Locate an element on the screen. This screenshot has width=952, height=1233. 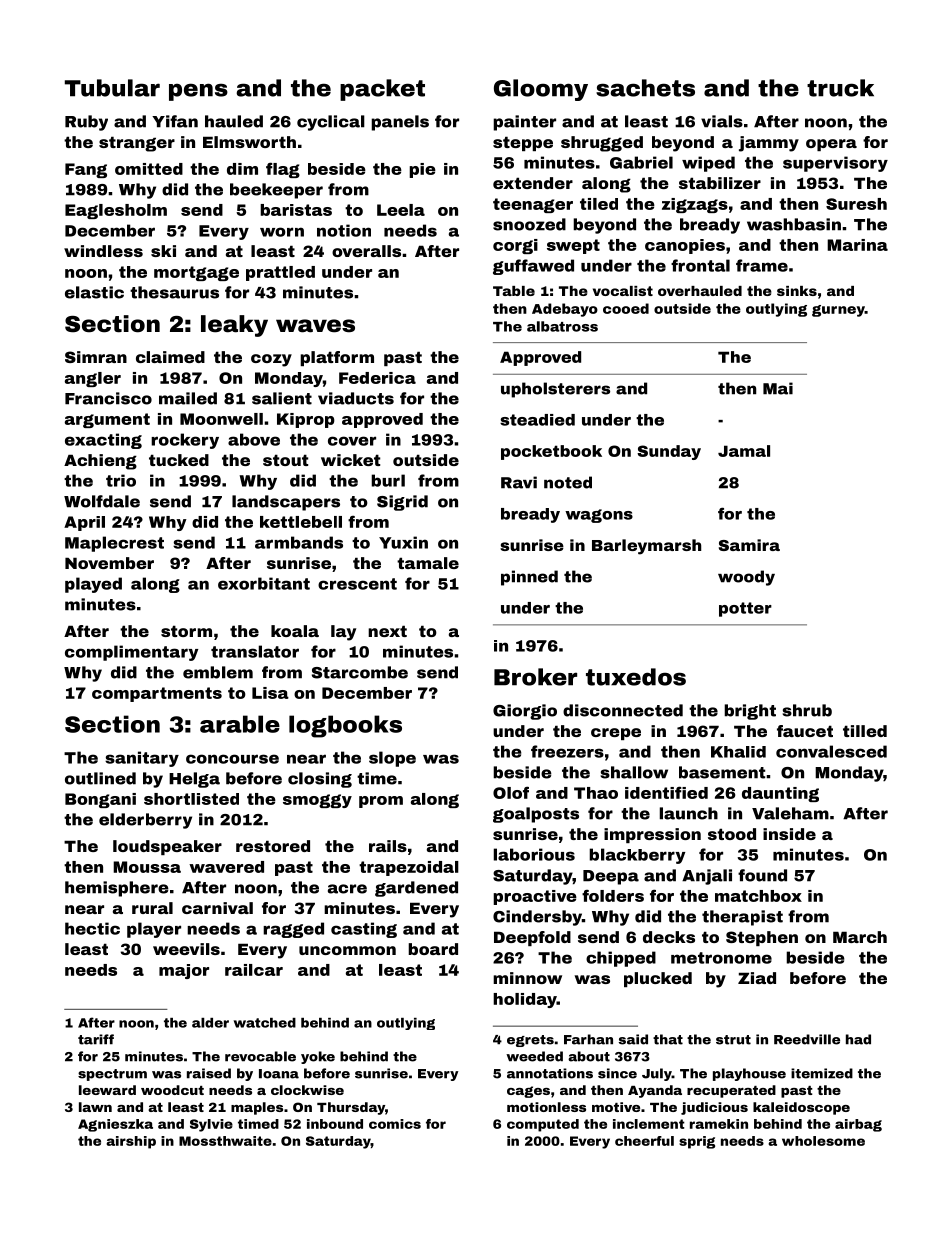
notion is located at coordinates (344, 230).
